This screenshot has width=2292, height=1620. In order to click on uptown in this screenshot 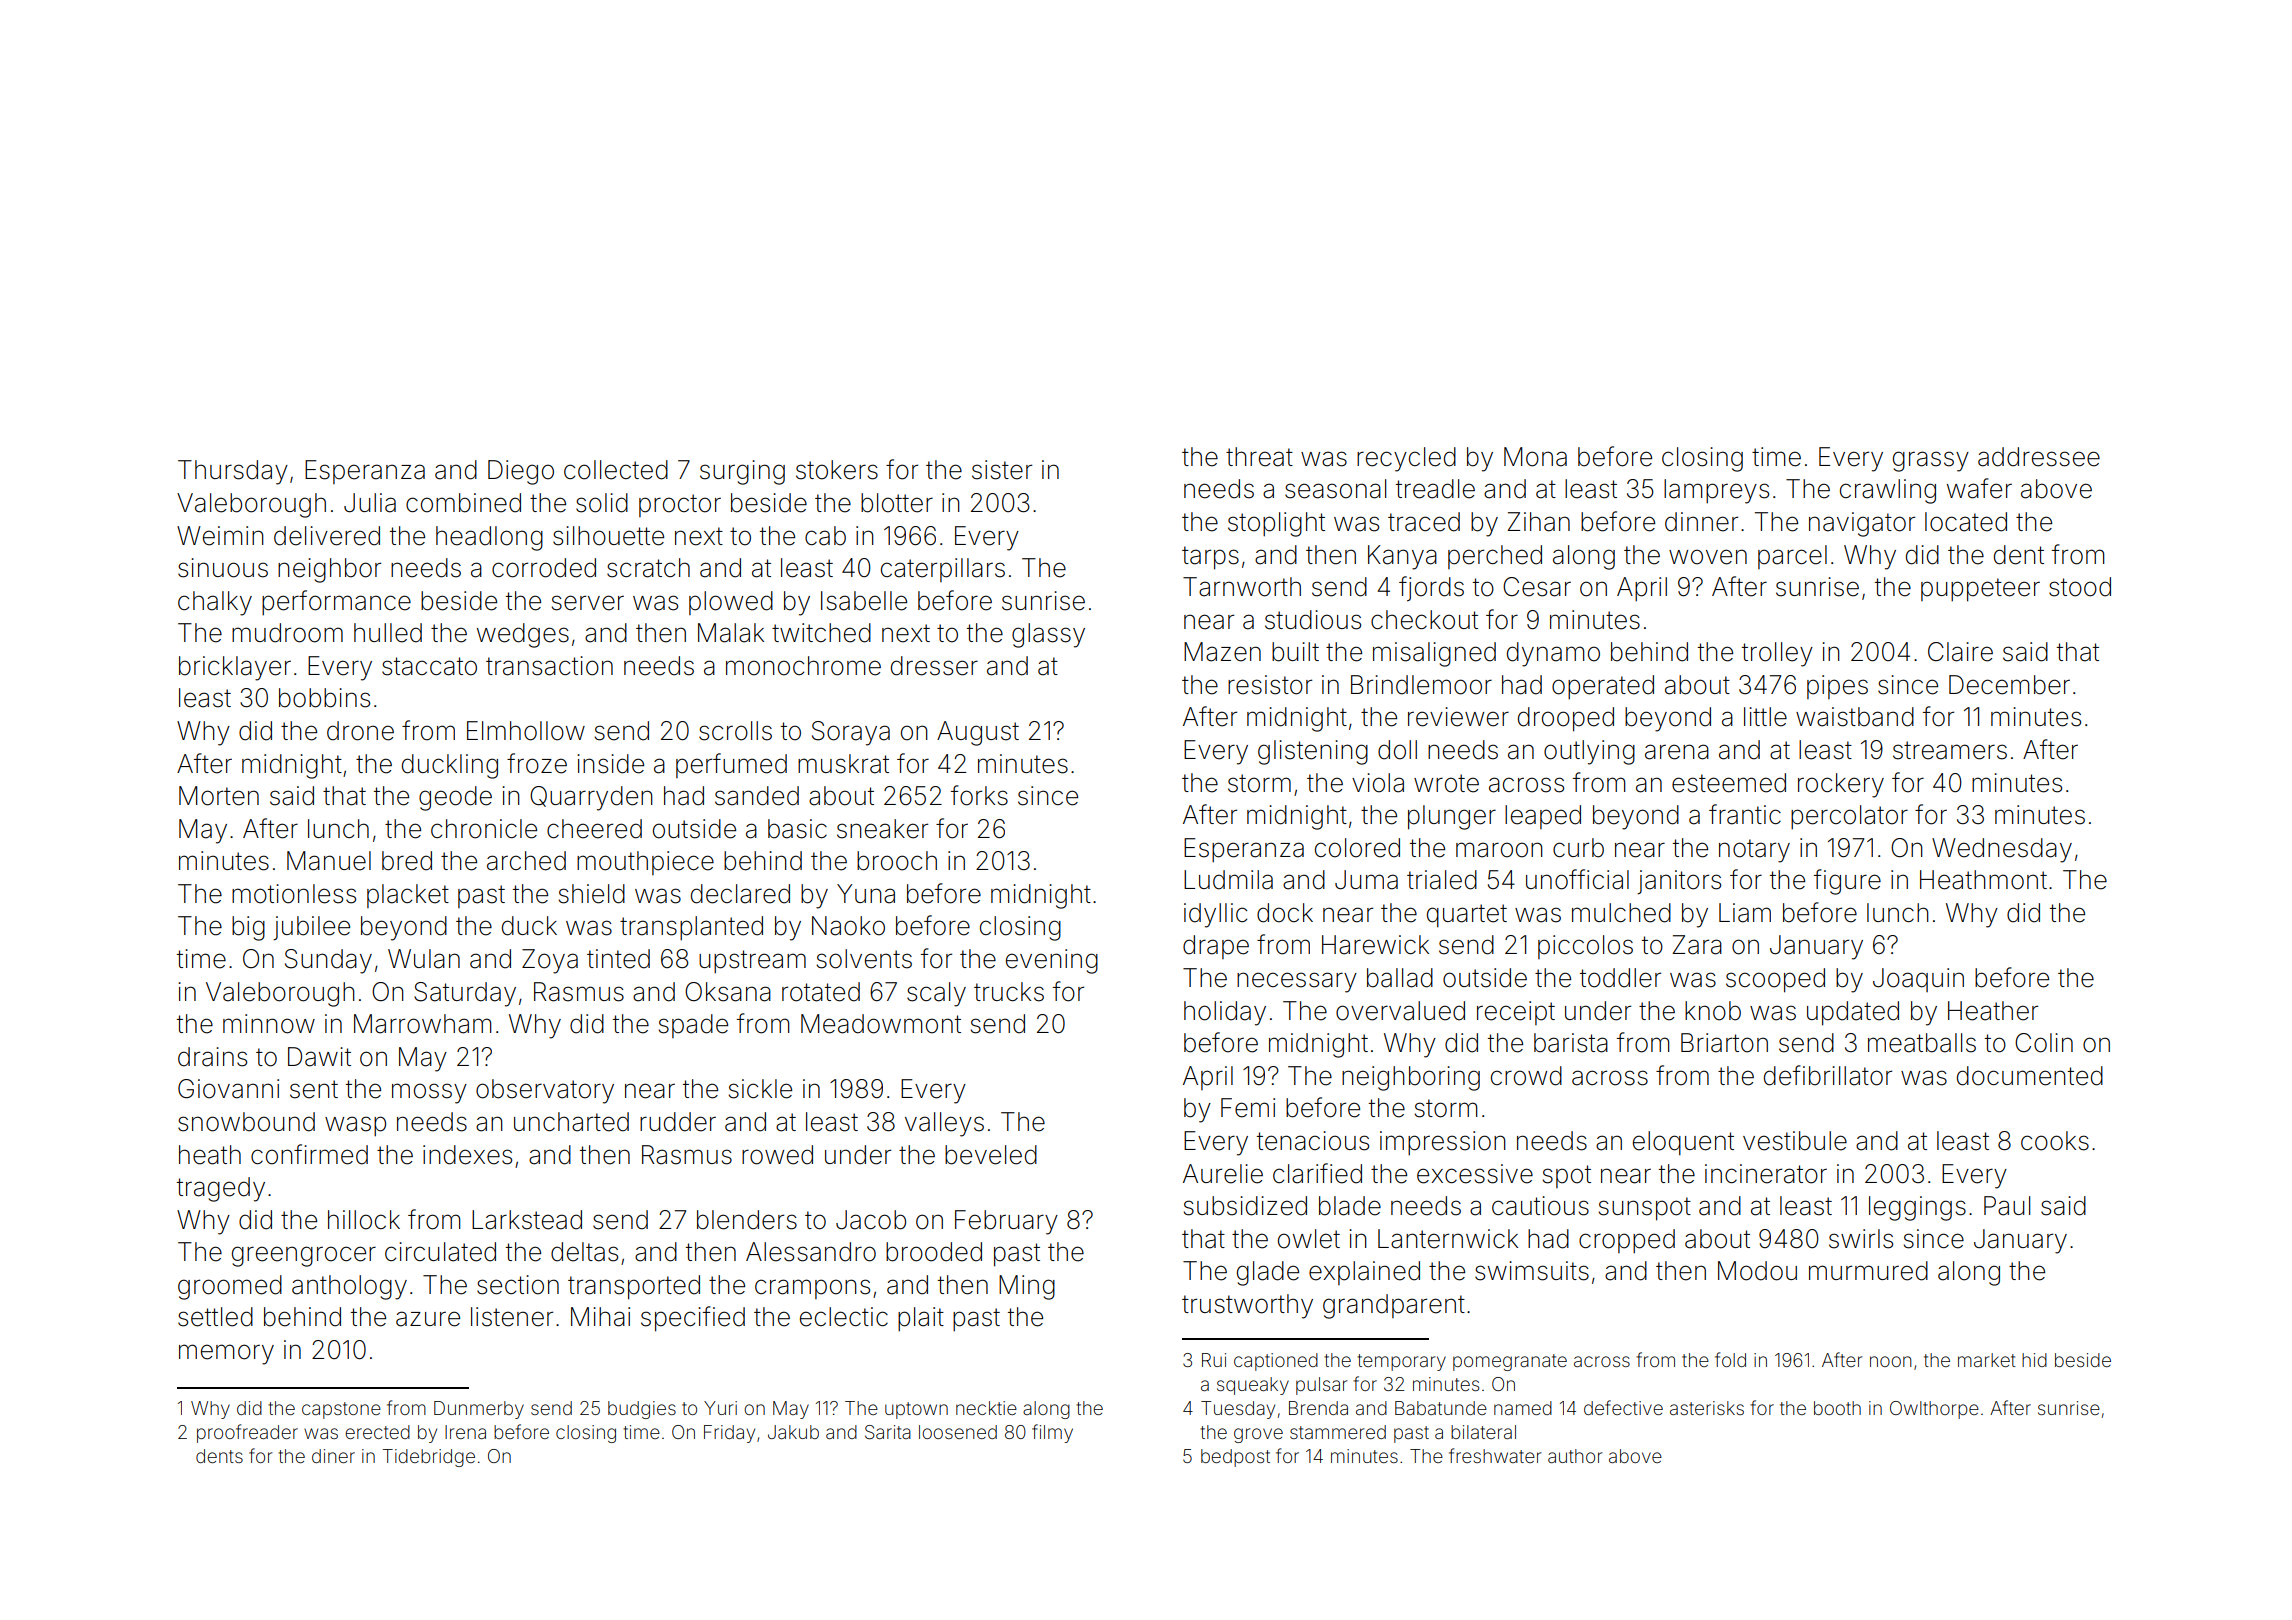, I will do `click(916, 1410)`.
